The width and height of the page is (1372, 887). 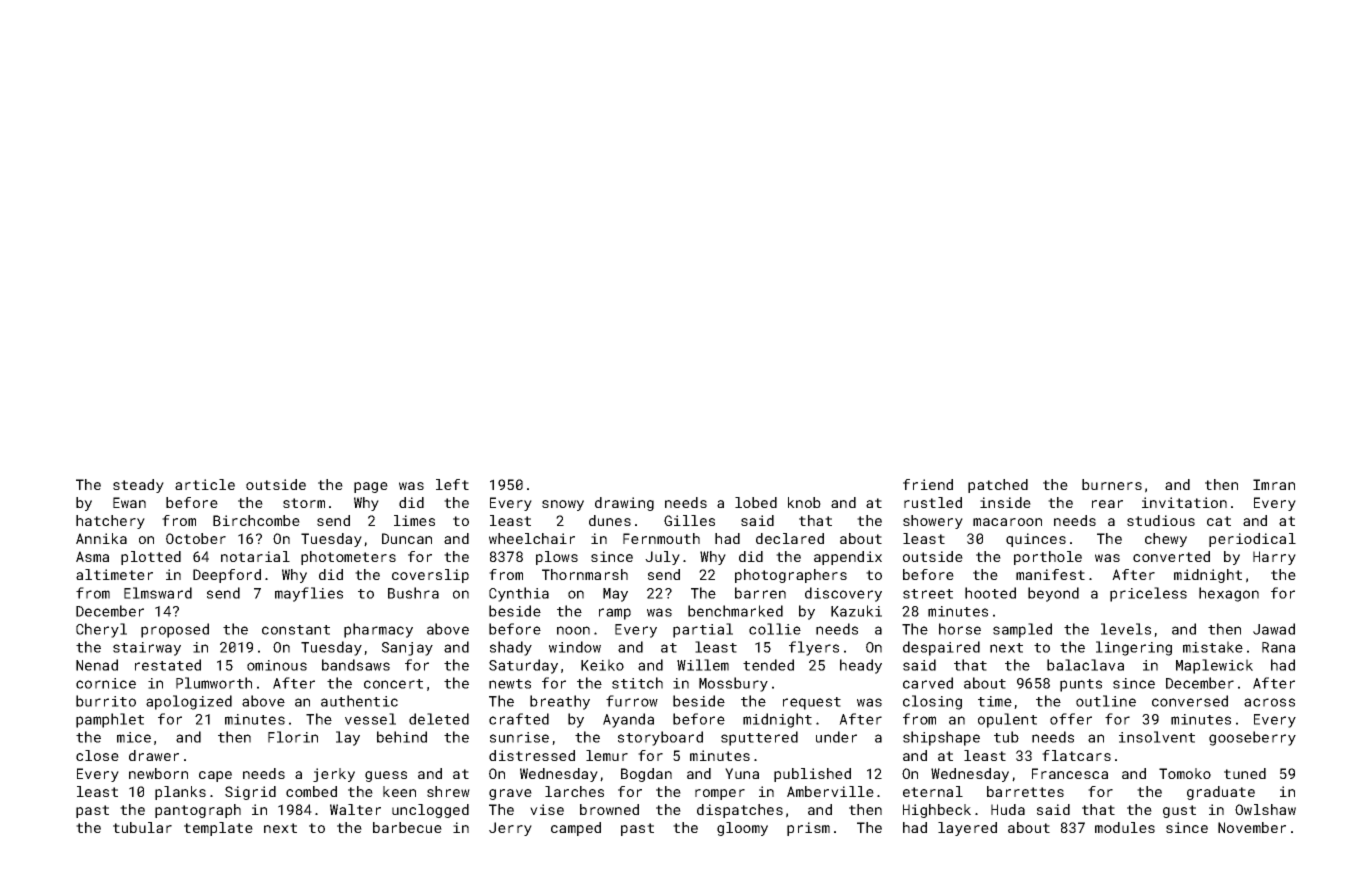 What do you see at coordinates (742, 829) in the page?
I see `gloomy` at bounding box center [742, 829].
